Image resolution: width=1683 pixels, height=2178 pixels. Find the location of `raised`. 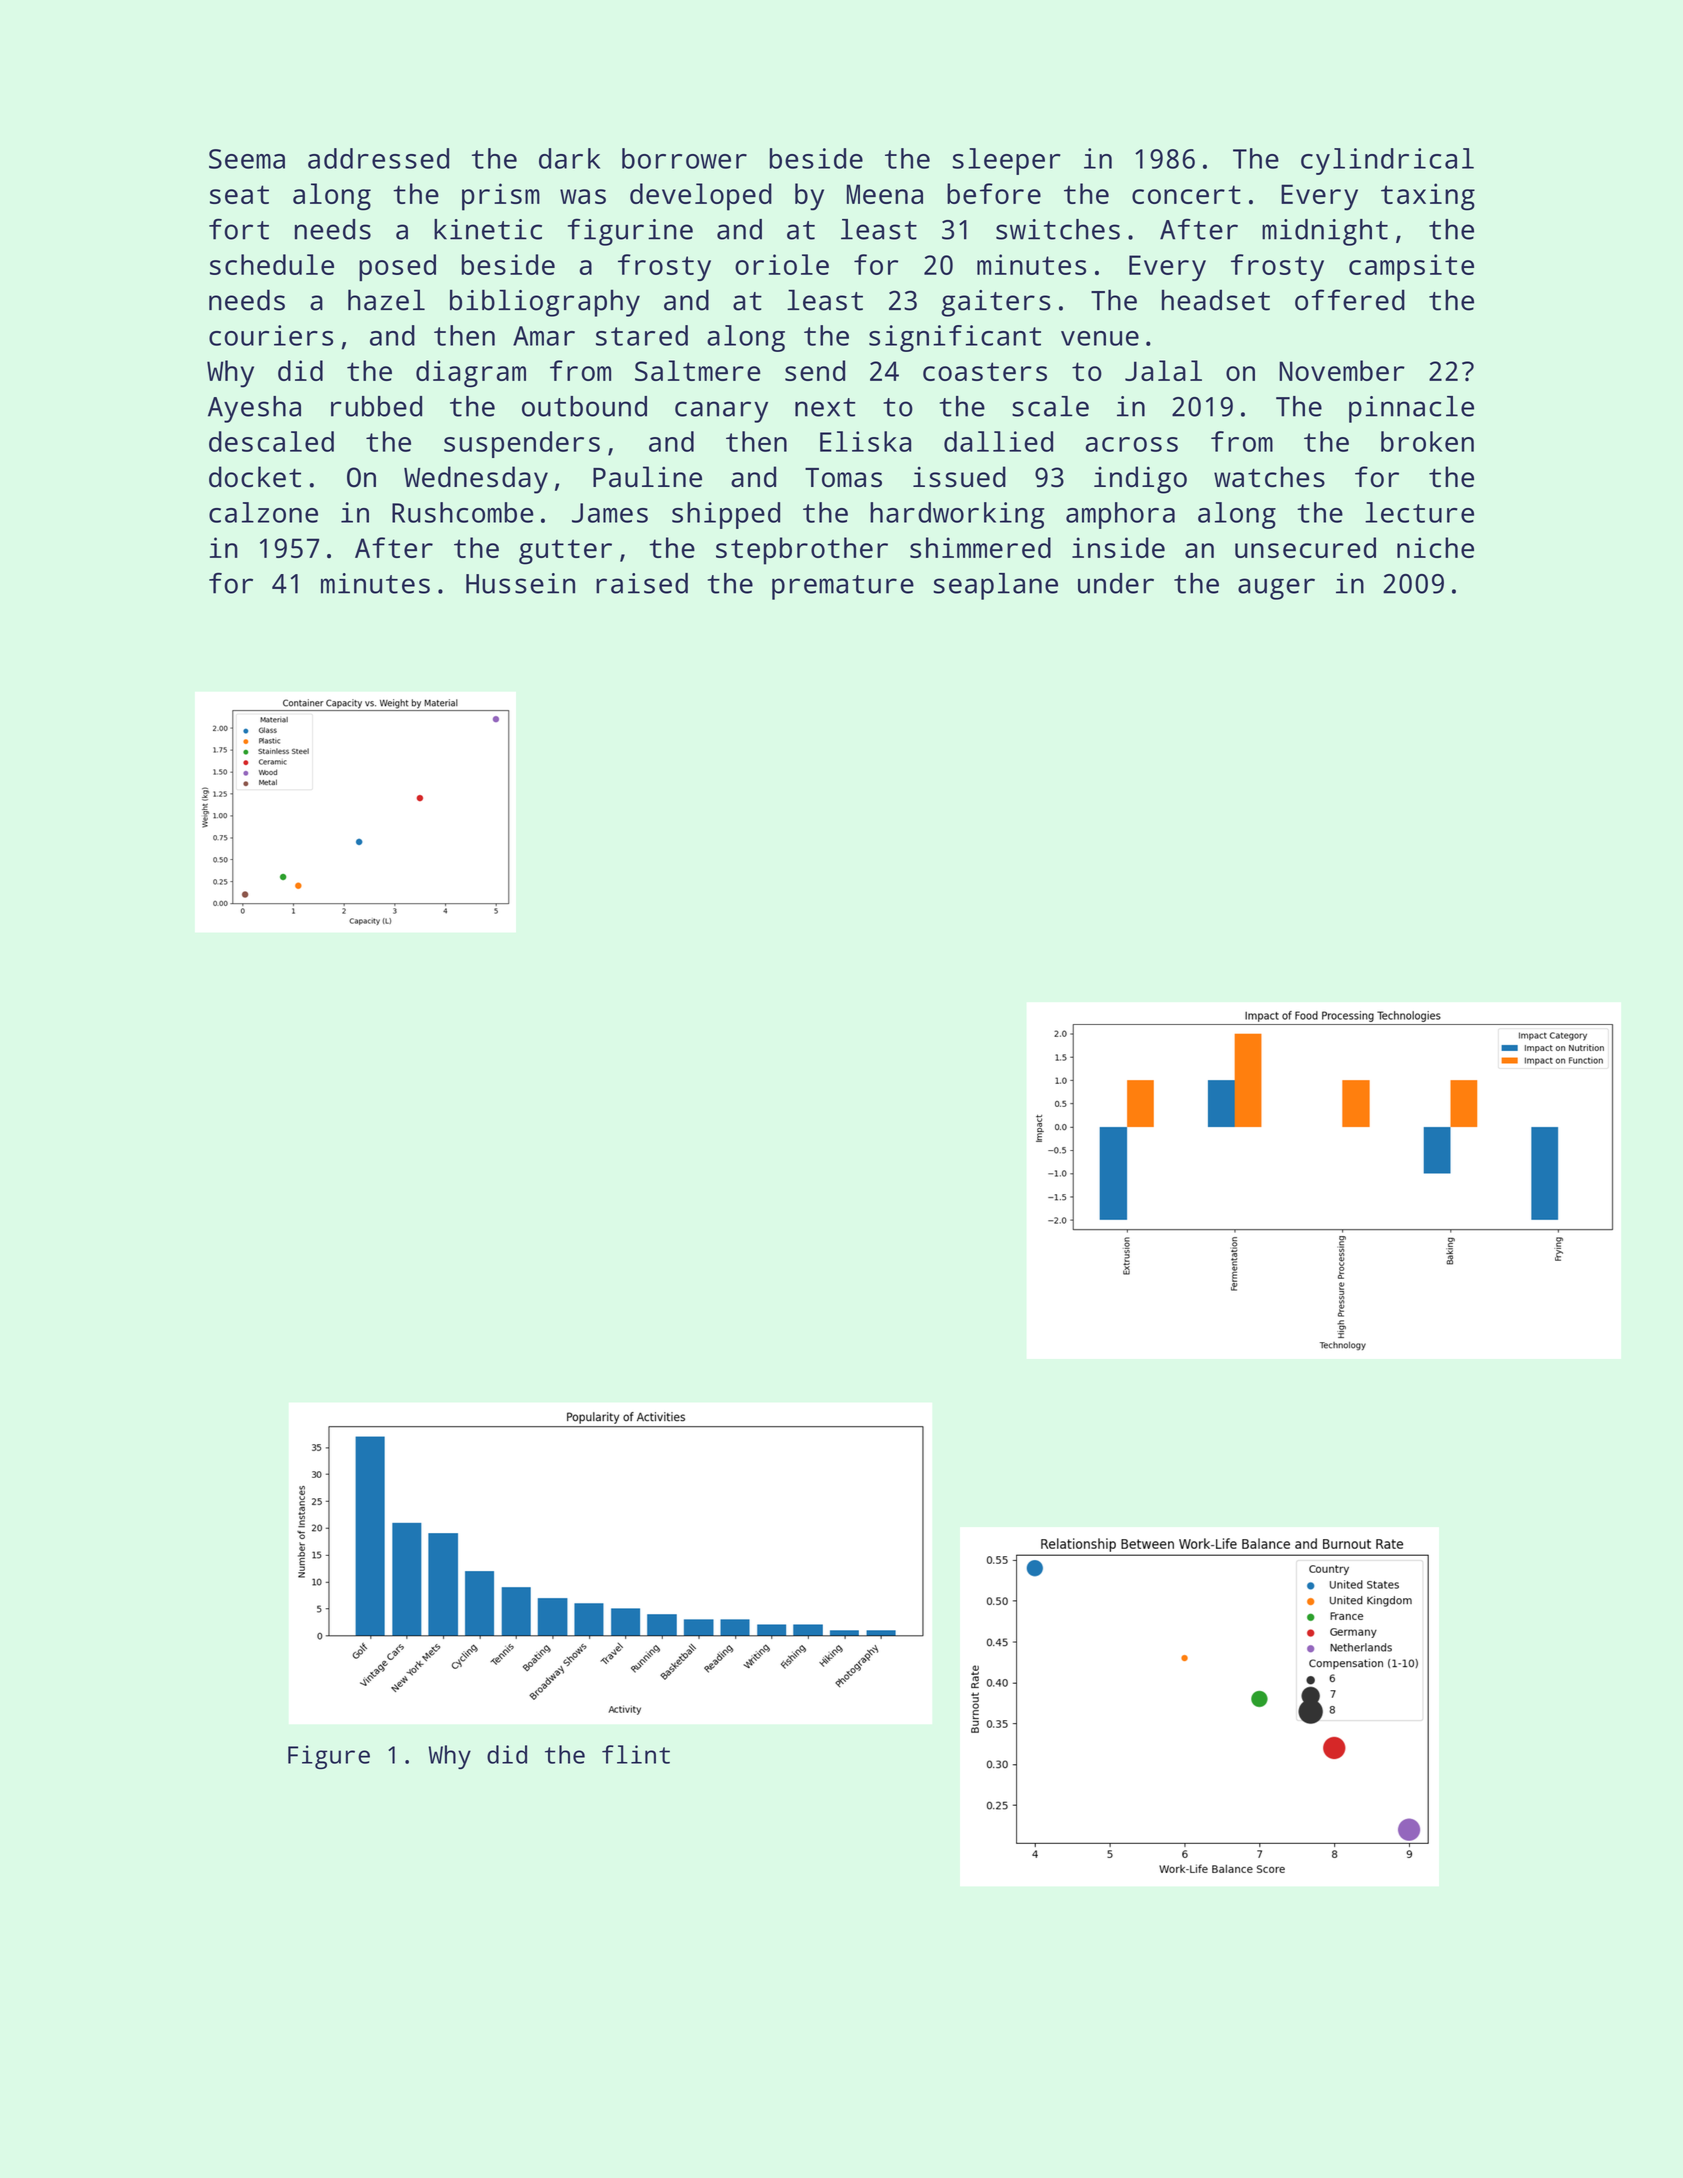

raised is located at coordinates (642, 583).
